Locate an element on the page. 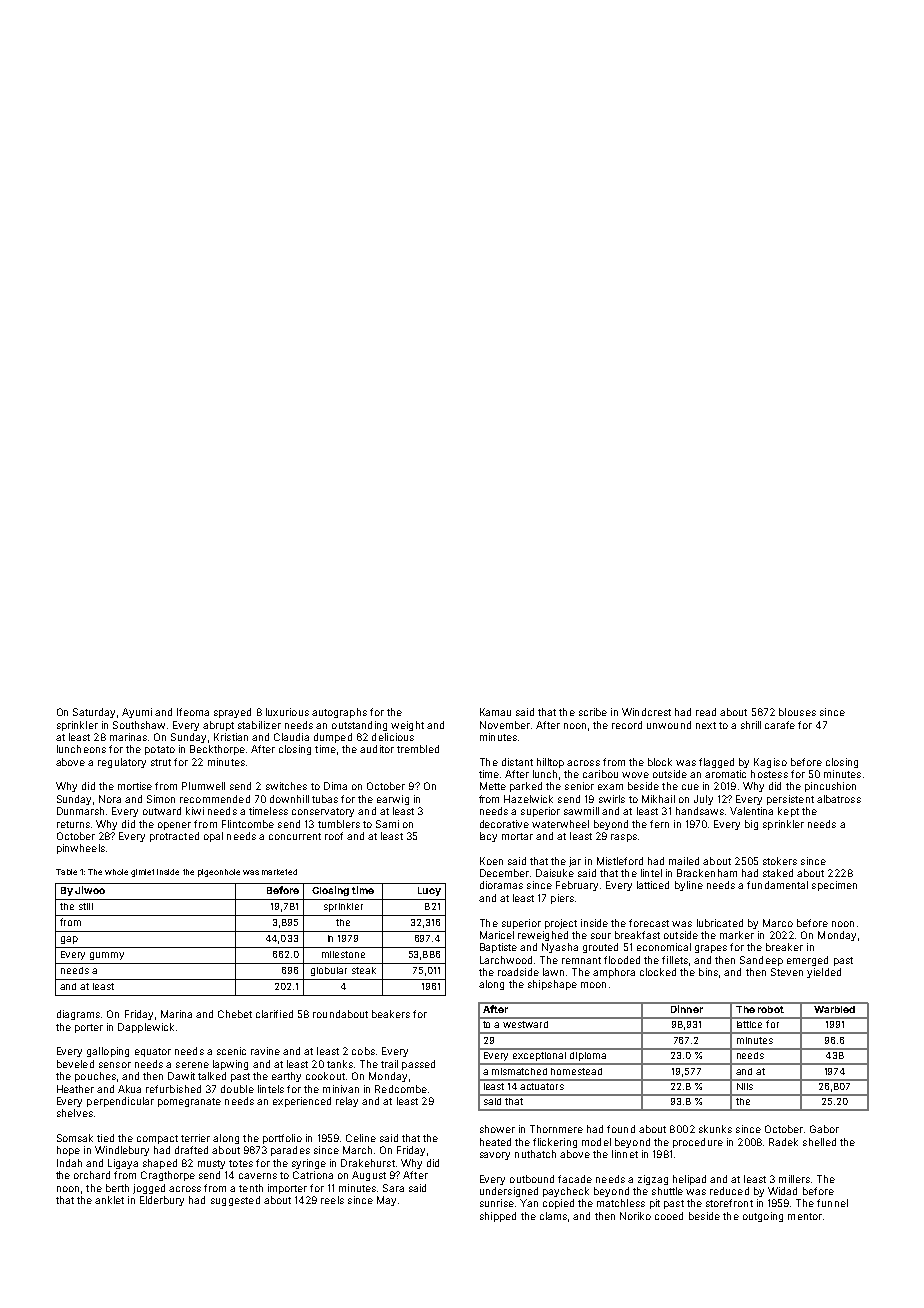 The height and width of the document is (1308, 924). Plumwell is located at coordinates (203, 786).
